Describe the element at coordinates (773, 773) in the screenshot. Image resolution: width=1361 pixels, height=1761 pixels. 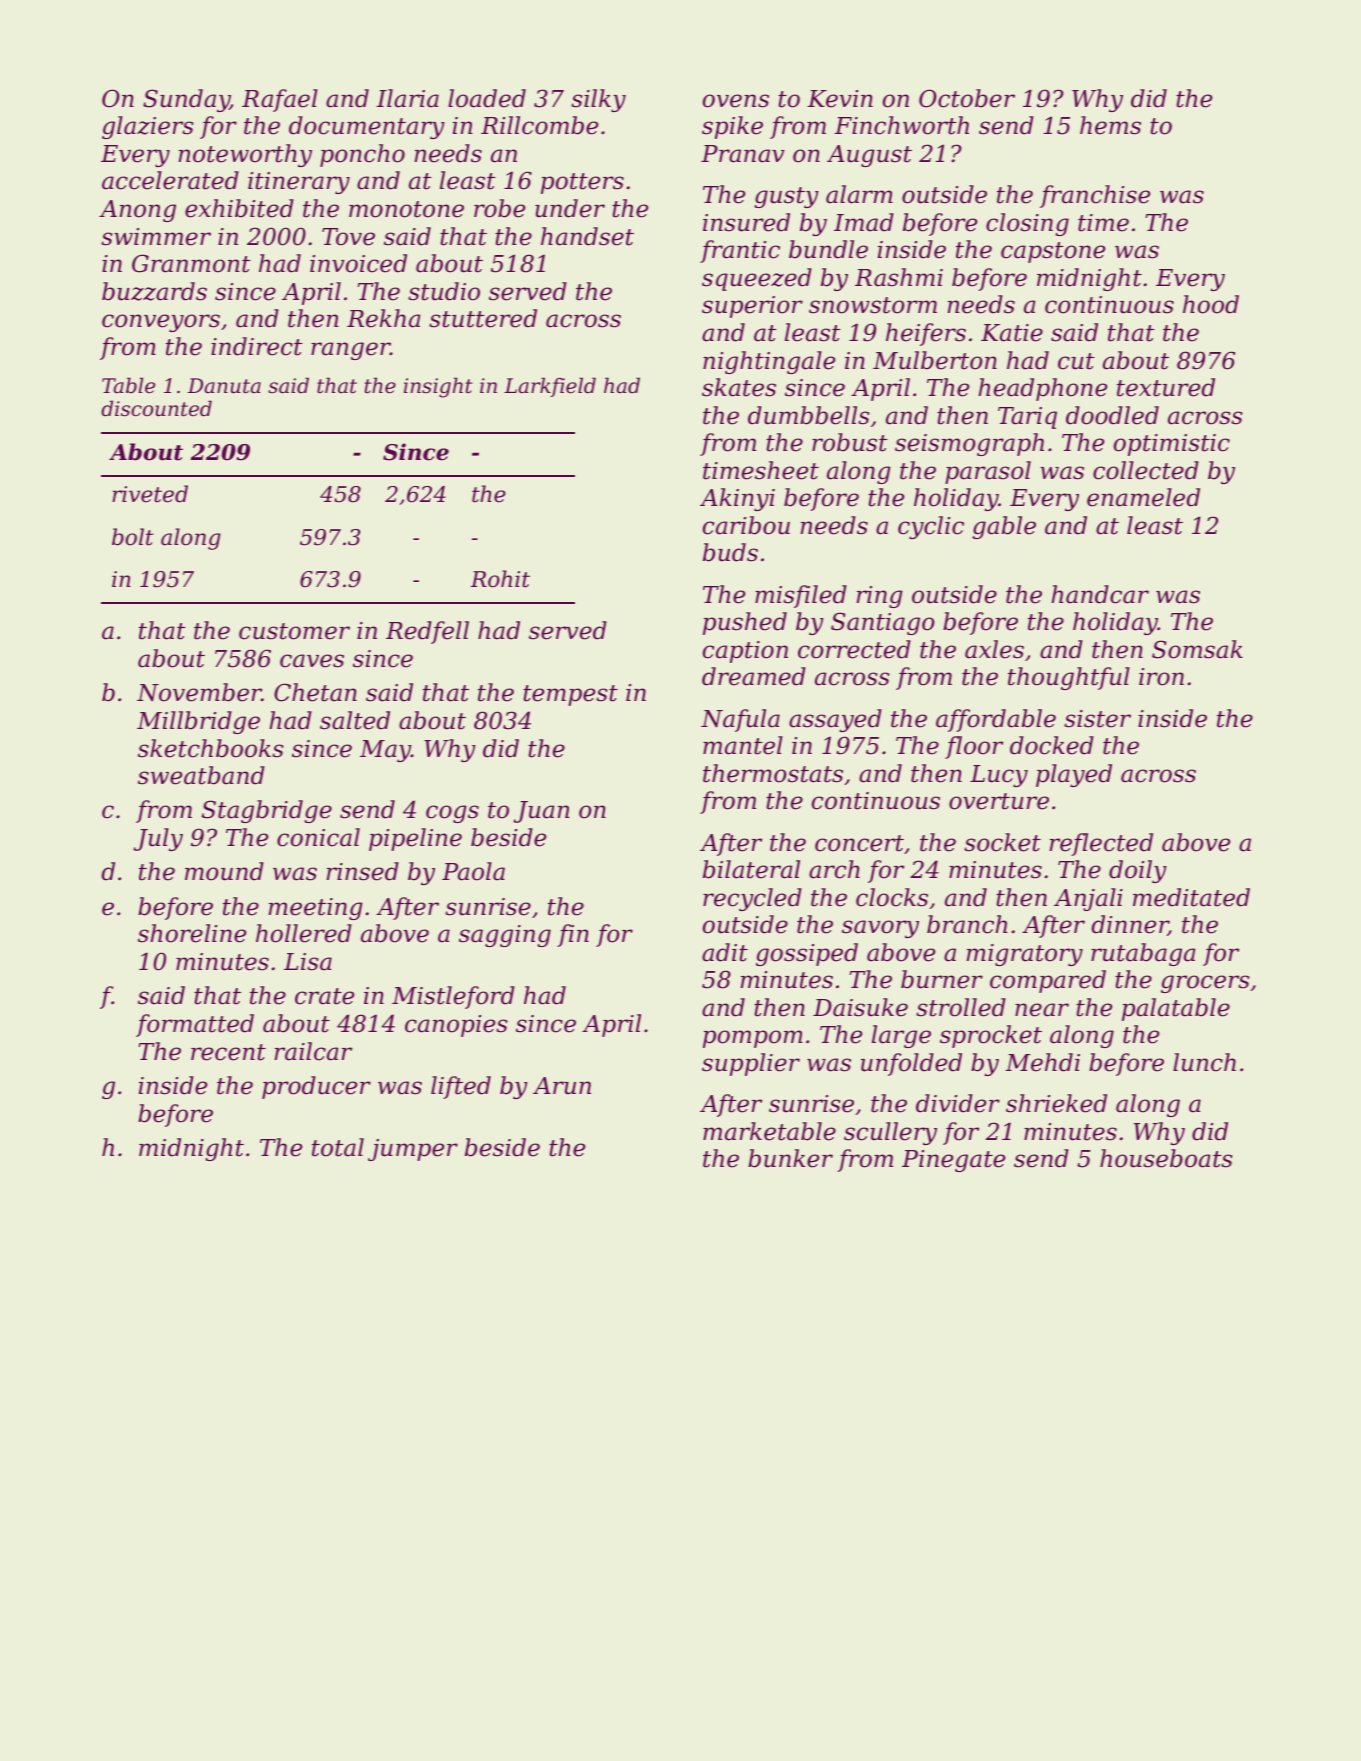
I see `thermostats` at that location.
